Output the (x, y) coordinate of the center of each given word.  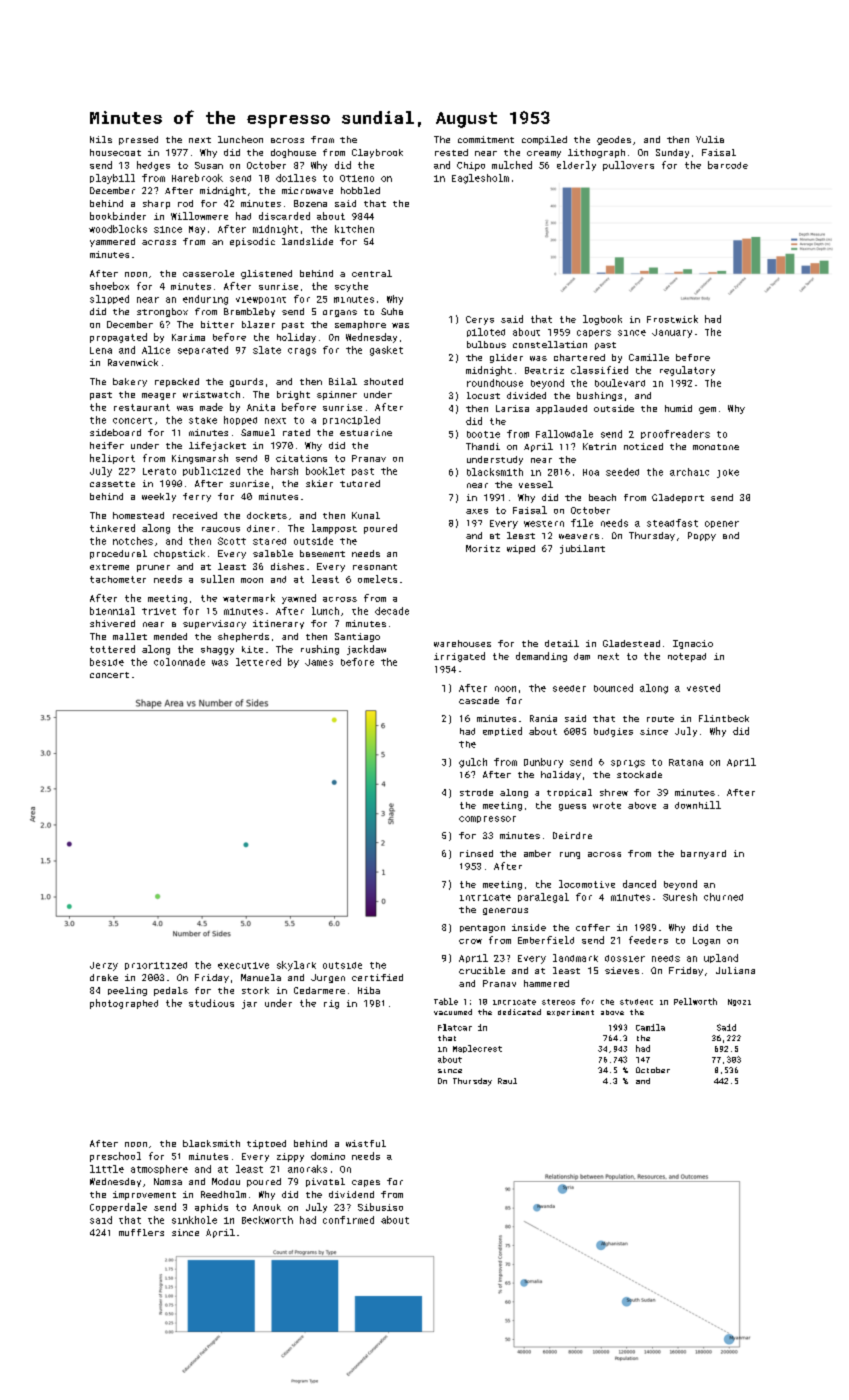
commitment (486, 139)
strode (476, 792)
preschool (115, 1157)
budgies (613, 732)
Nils (101, 139)
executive (243, 965)
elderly (576, 166)
